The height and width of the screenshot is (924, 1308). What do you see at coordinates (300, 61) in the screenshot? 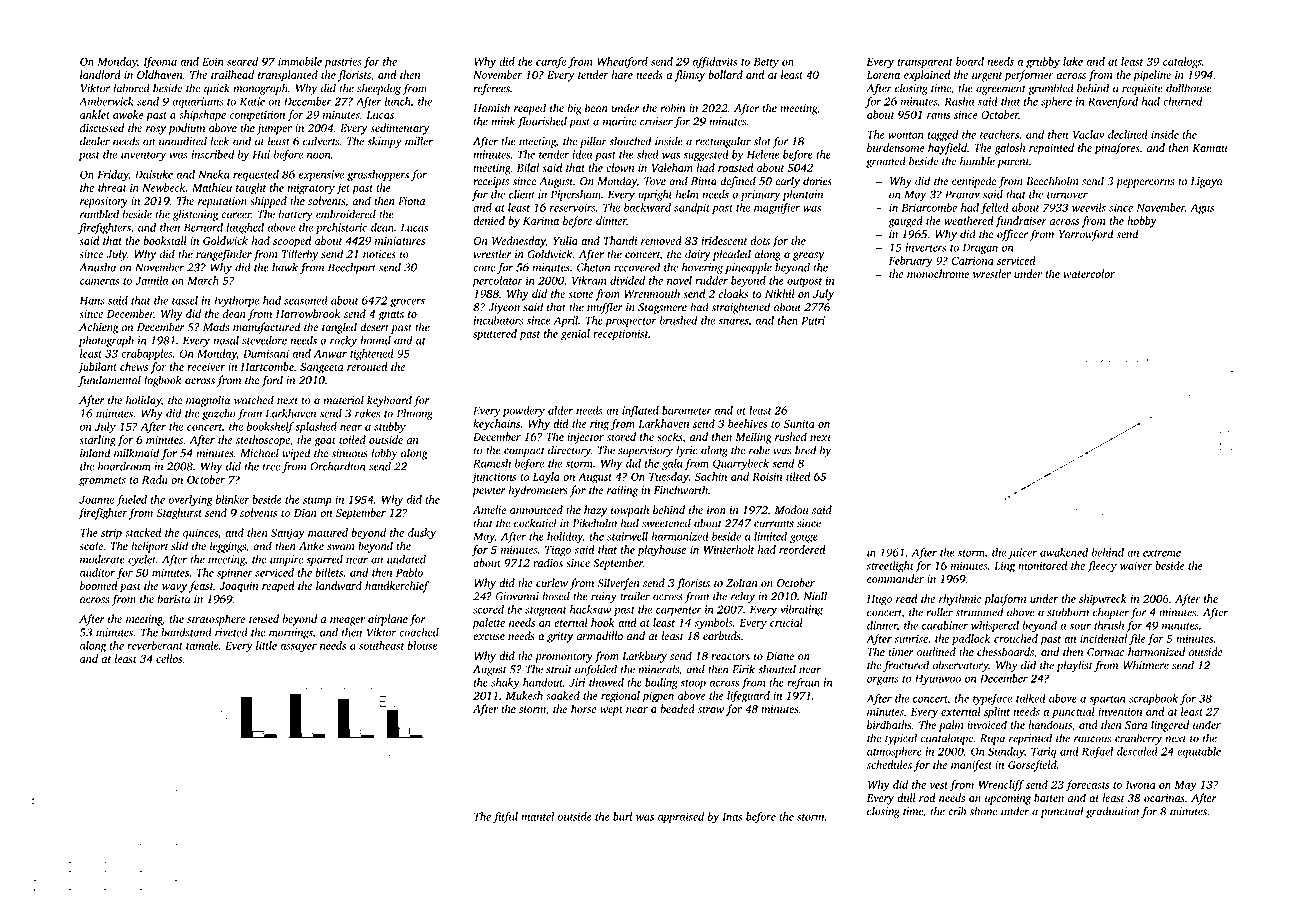
I see `immobile` at bounding box center [300, 61].
